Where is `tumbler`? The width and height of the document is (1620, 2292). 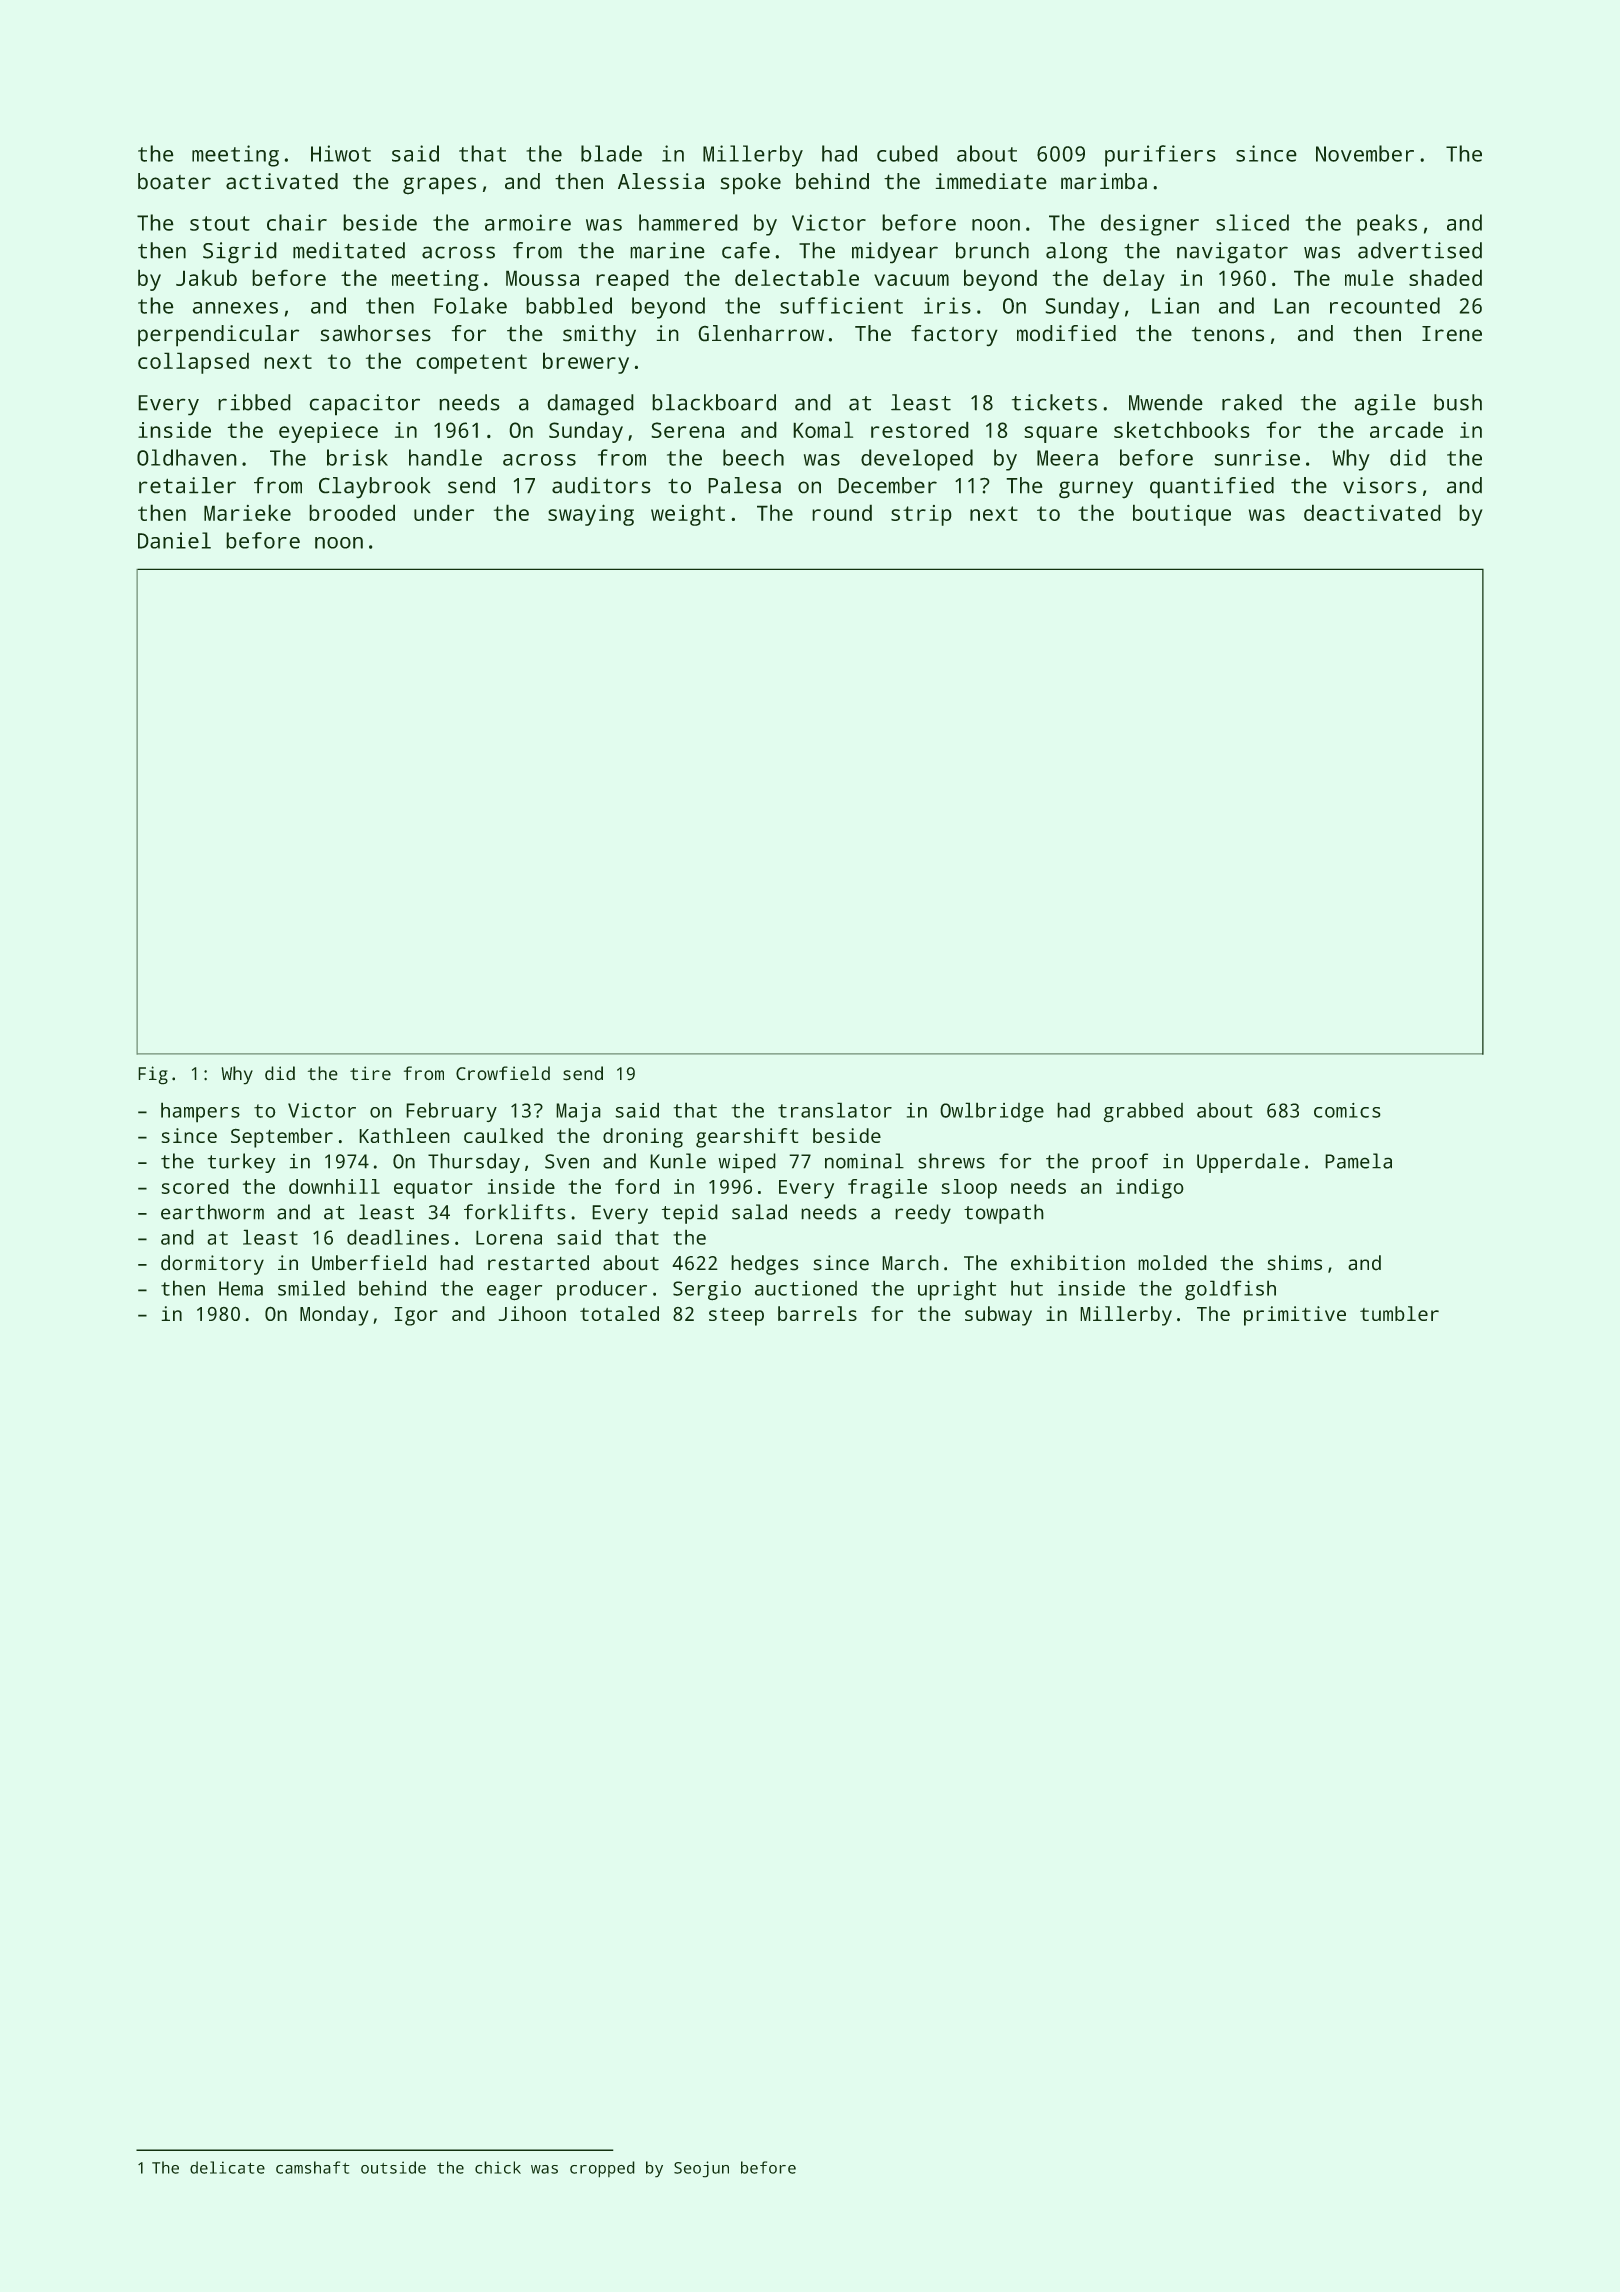
tumbler is located at coordinates (1399, 1313).
